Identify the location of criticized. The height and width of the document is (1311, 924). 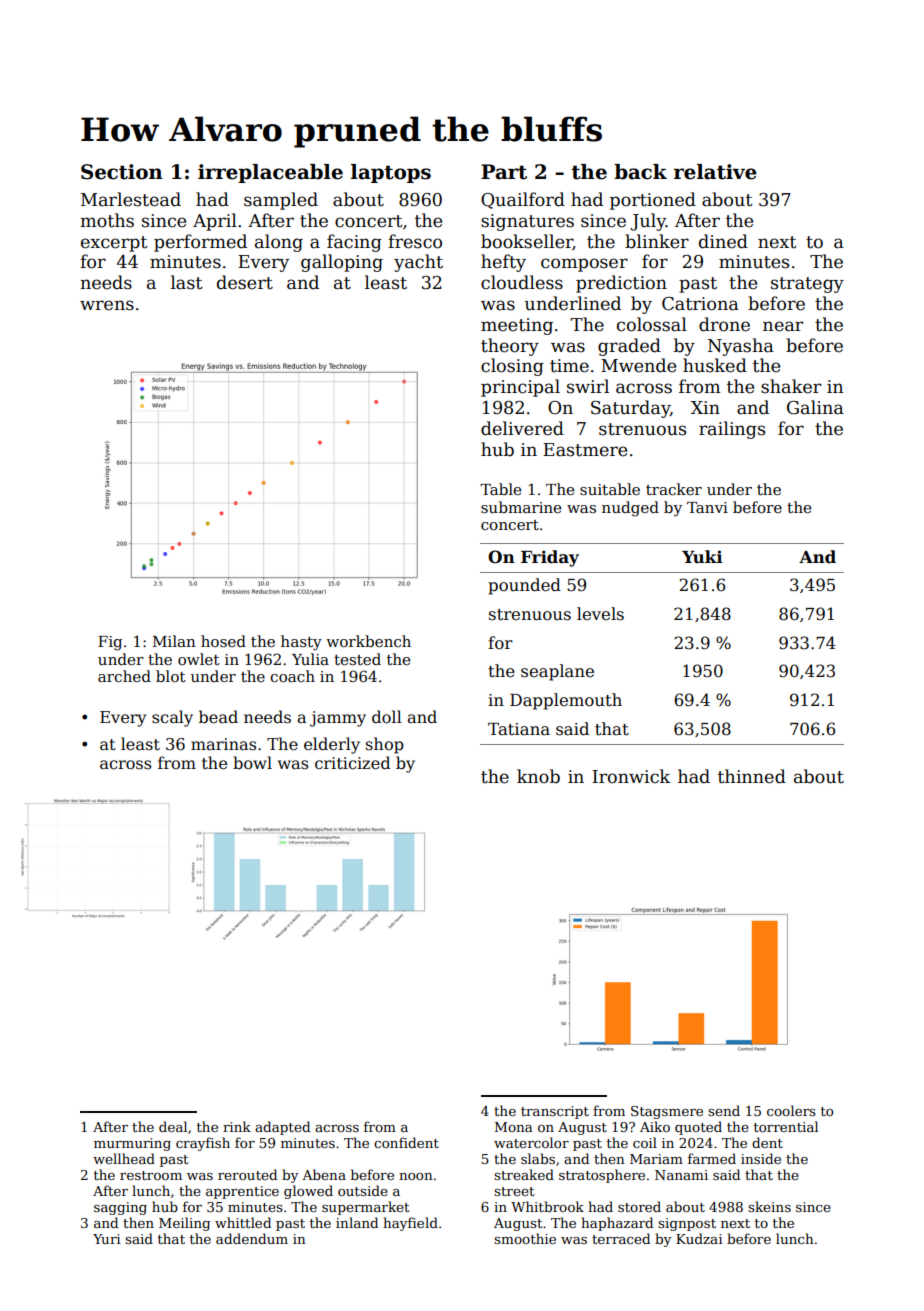
(352, 763).
